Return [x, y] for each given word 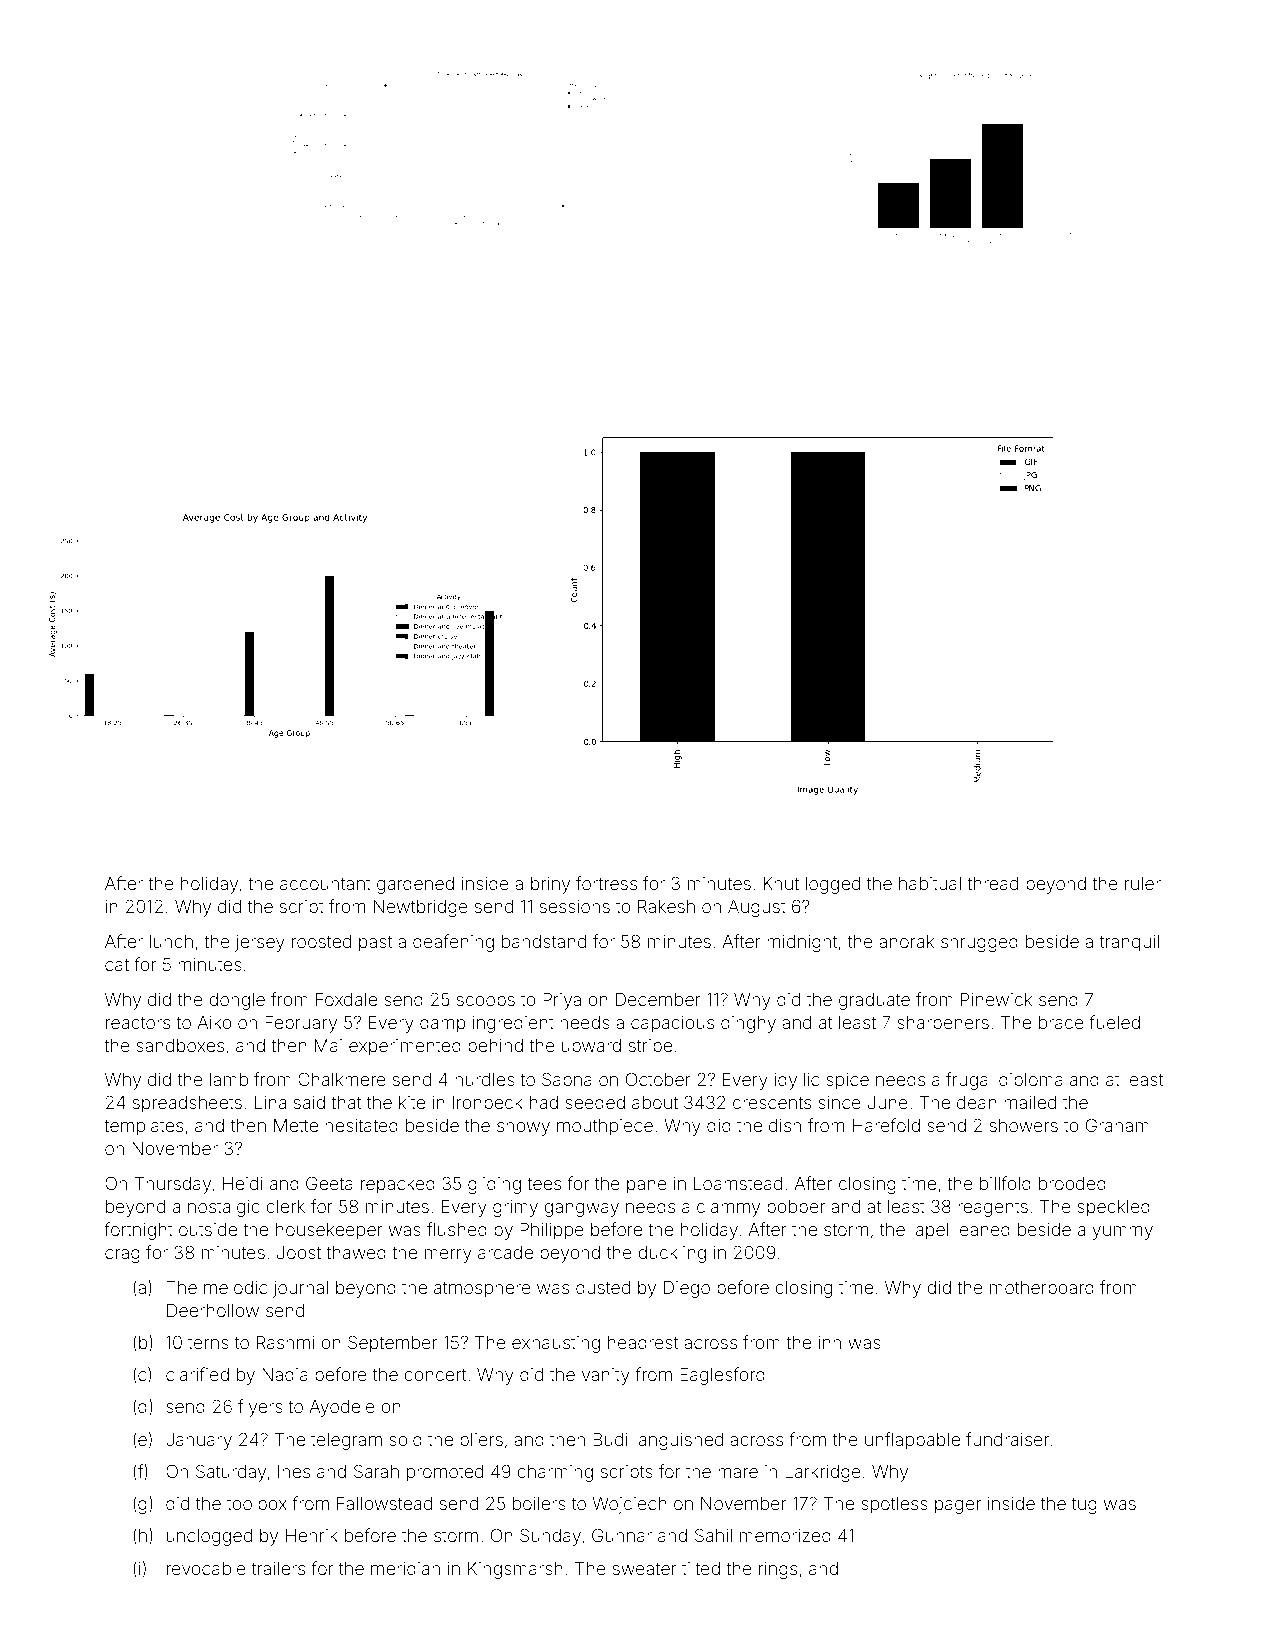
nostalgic [224, 1208]
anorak [906, 941]
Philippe [552, 1231]
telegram [346, 1441]
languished [679, 1441]
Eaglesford [722, 1376]
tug [1084, 1506]
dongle [237, 1001]
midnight [802, 943]
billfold [1005, 1183]
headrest [643, 1342]
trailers [278, 1568]
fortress [606, 883]
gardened [415, 885]
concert [435, 1375]
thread [992, 883]
